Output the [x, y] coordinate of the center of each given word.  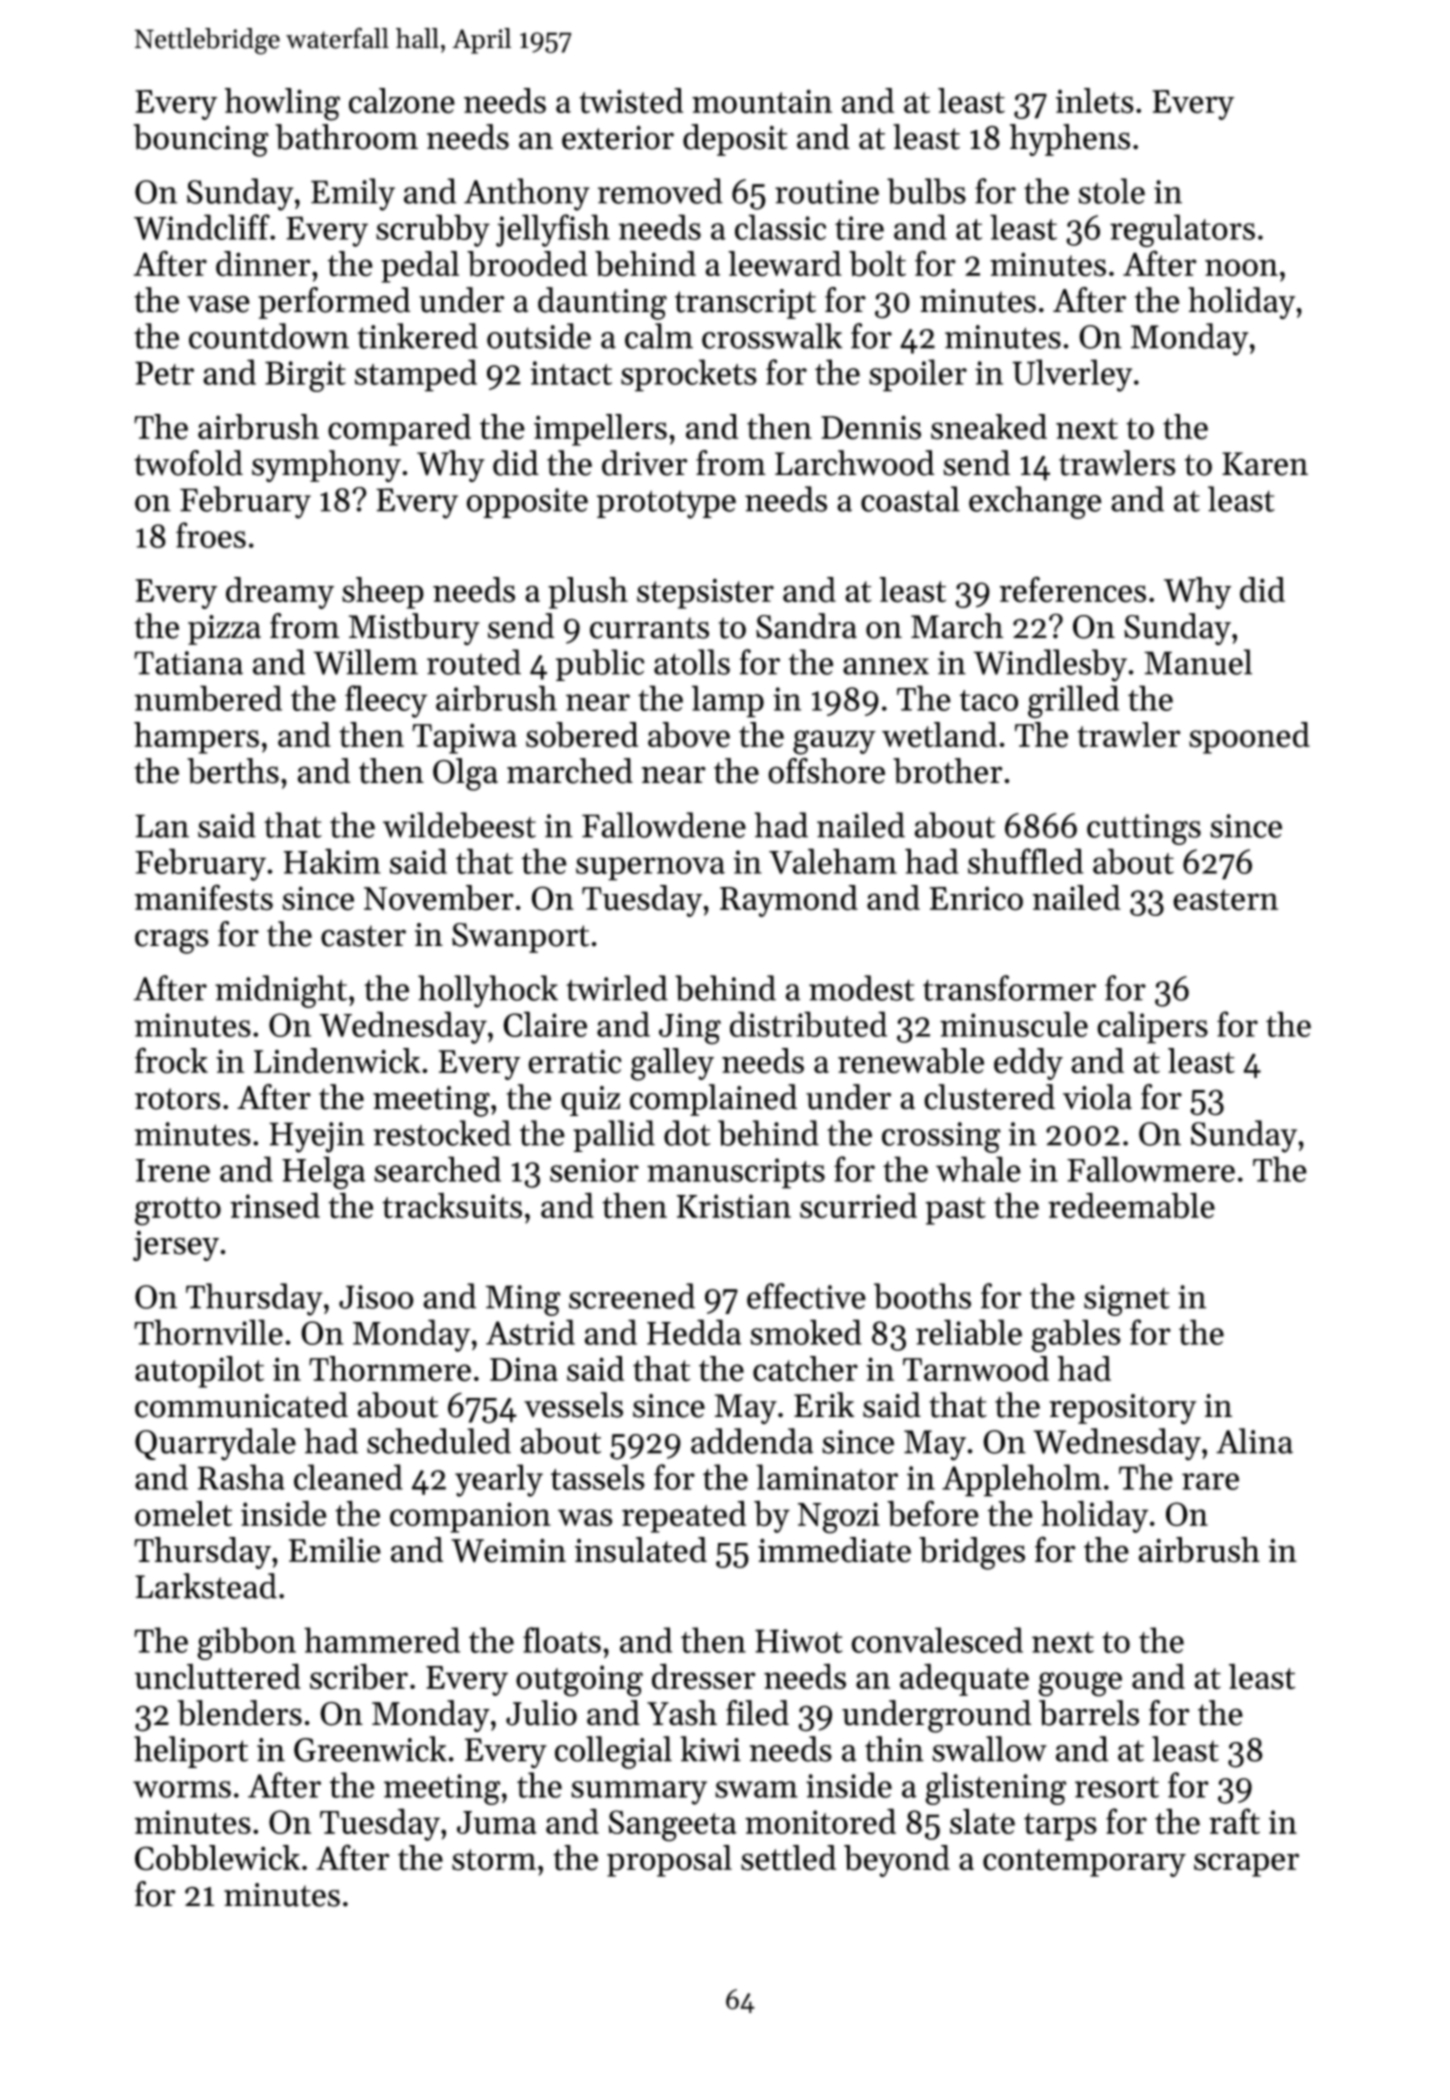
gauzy [834, 742]
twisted [631, 101]
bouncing [201, 140]
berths [233, 771]
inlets [1095, 101]
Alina [1254, 1441]
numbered [208, 698]
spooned [1249, 738]
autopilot [199, 1372]
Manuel [1198, 662]
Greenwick [370, 1749]
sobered [582, 735]
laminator [827, 1477]
